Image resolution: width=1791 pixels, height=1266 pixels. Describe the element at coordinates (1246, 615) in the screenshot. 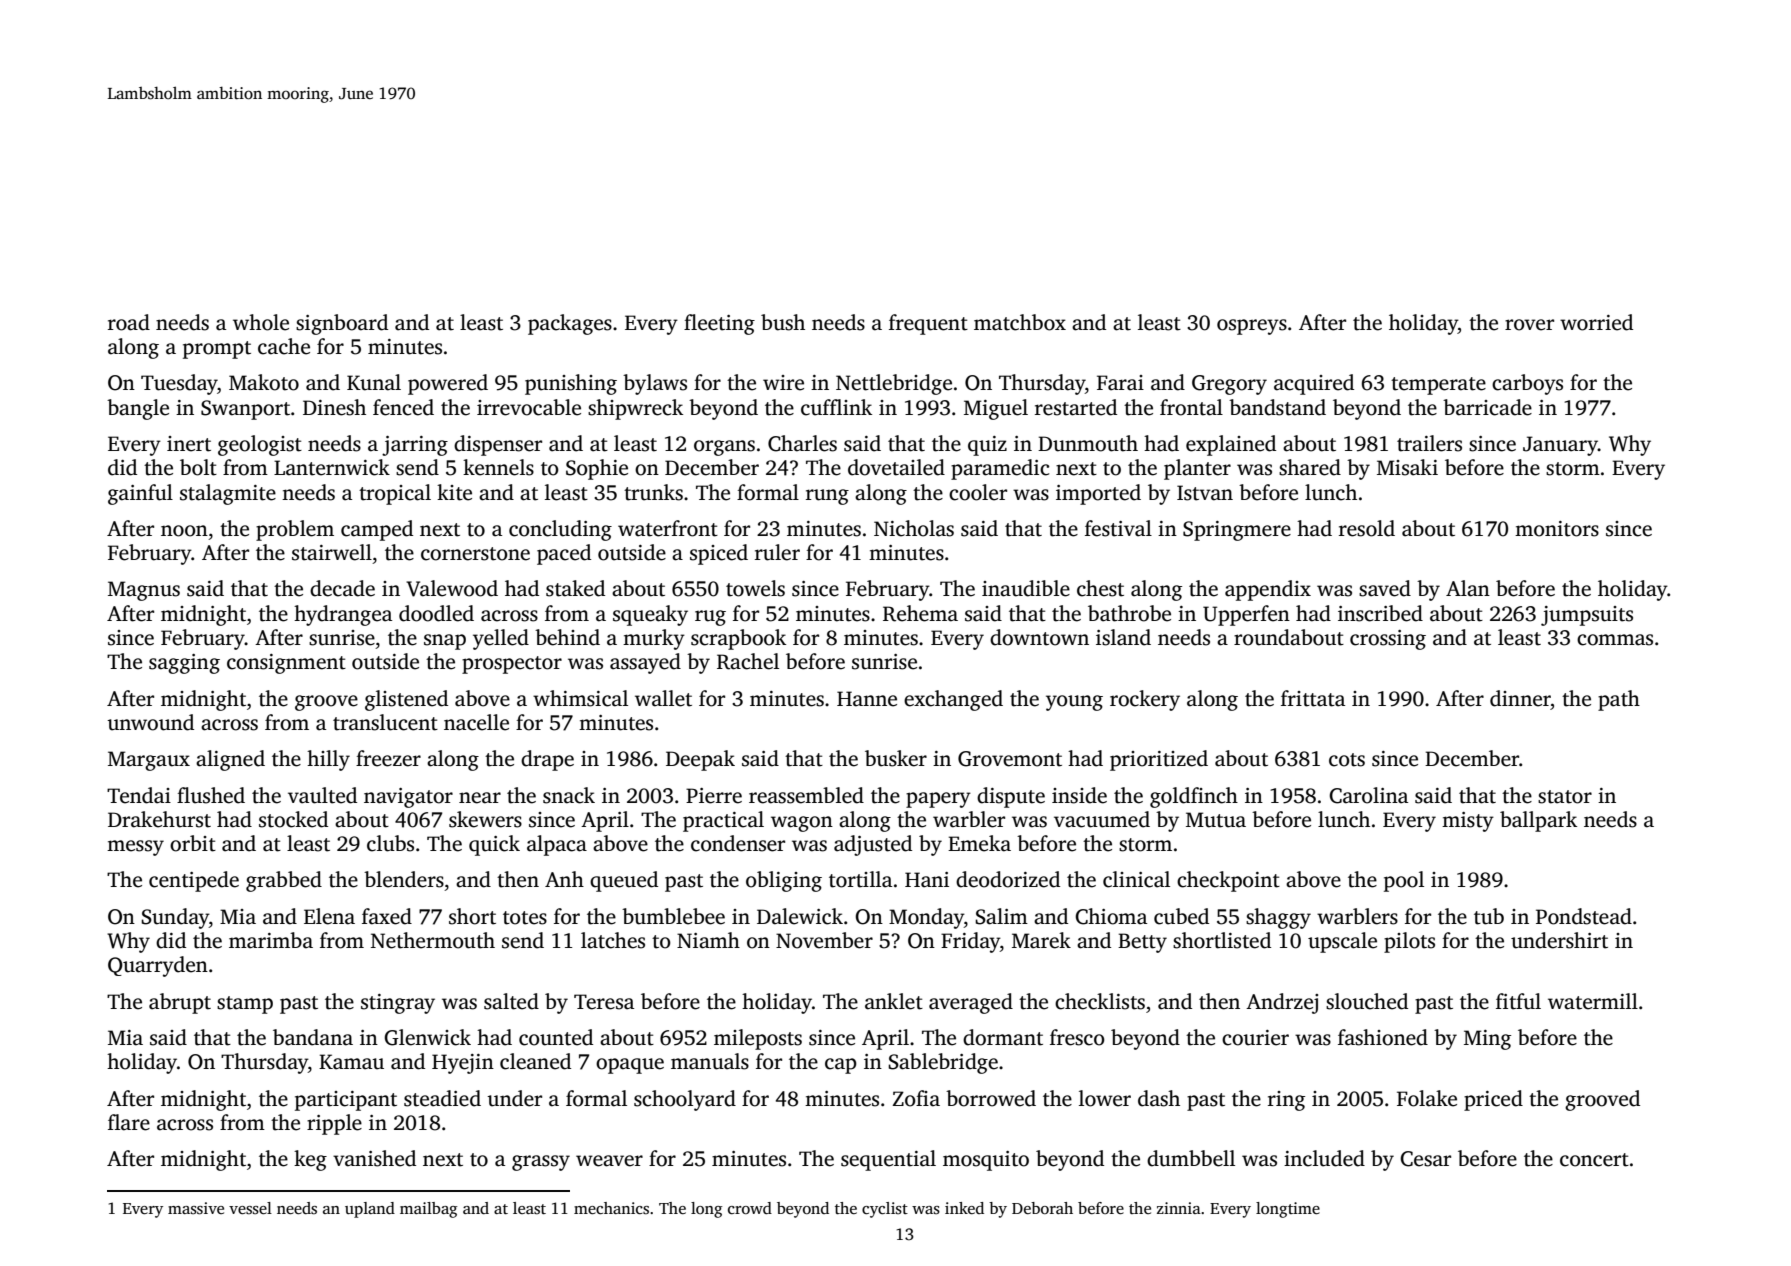

I see `Upperfen` at that location.
